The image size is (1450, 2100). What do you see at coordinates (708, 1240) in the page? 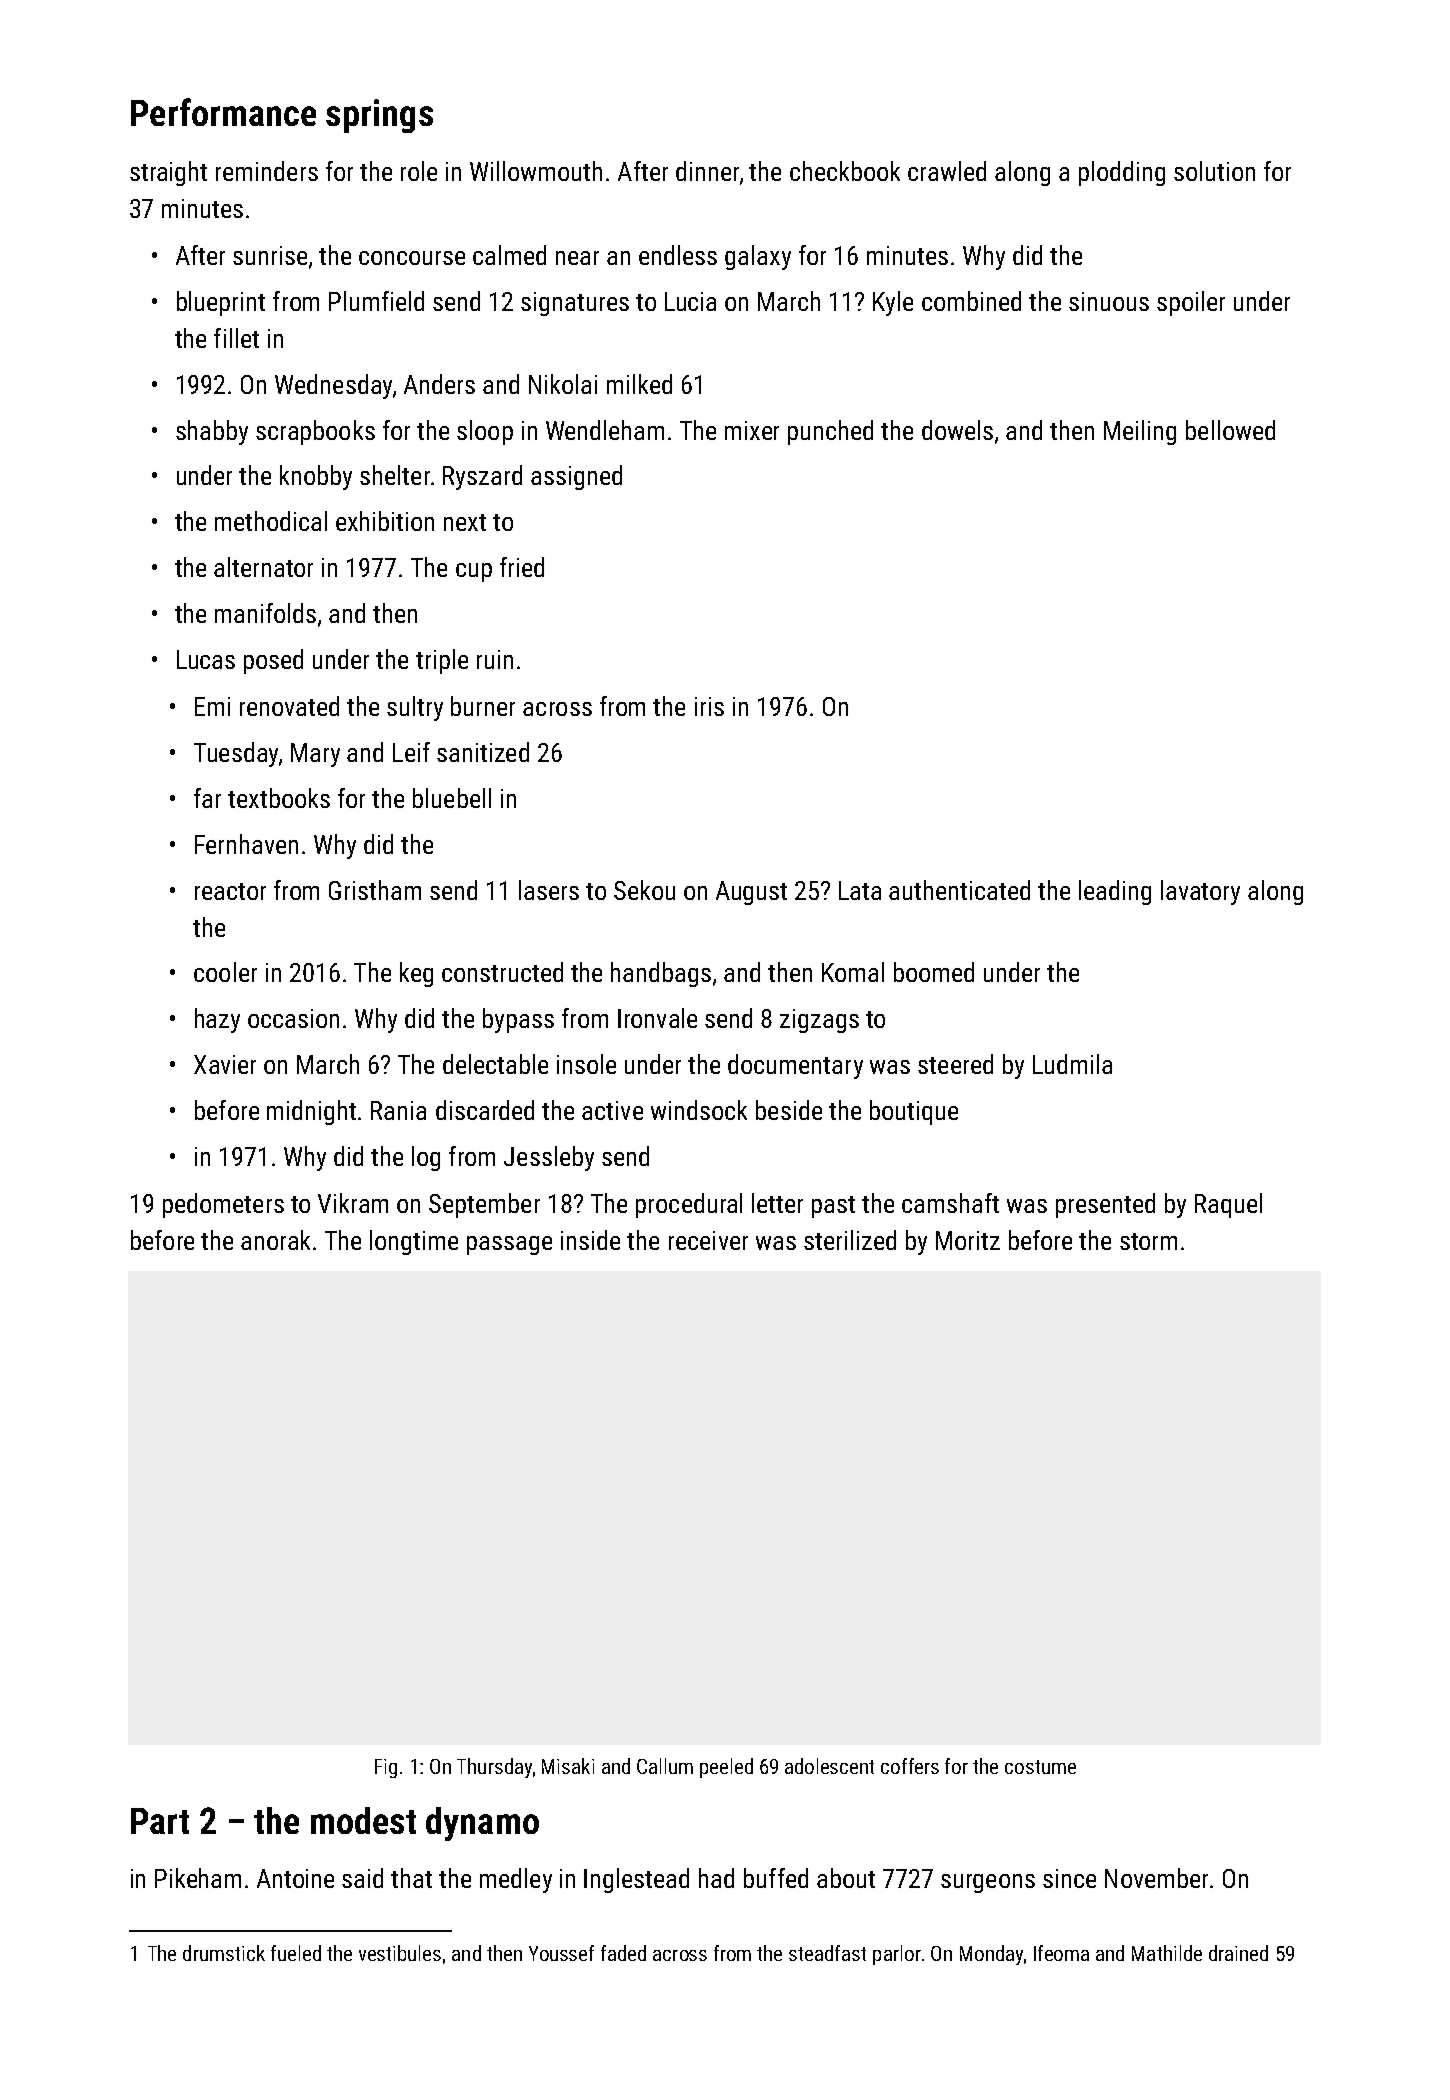
I see `receiver` at bounding box center [708, 1240].
